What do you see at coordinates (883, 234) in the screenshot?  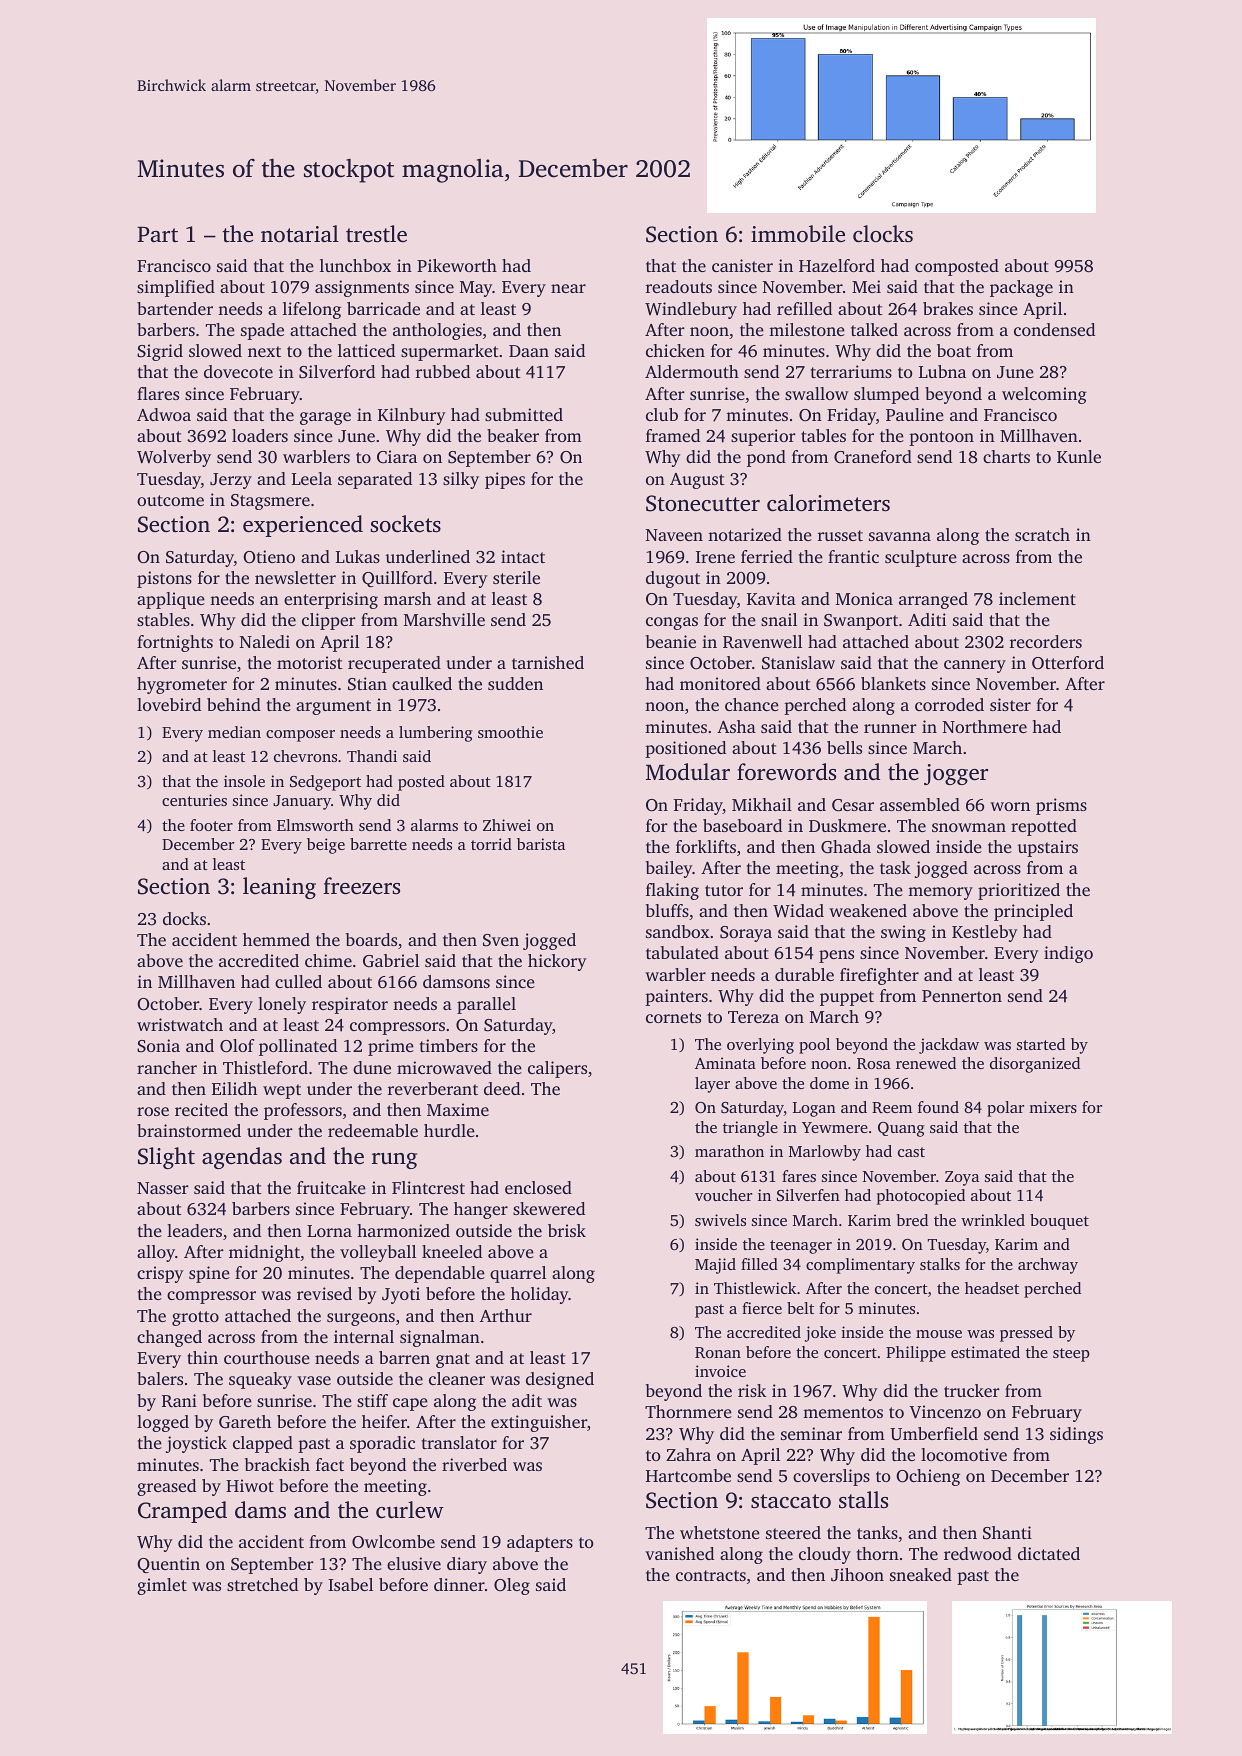 I see `clocks` at bounding box center [883, 234].
